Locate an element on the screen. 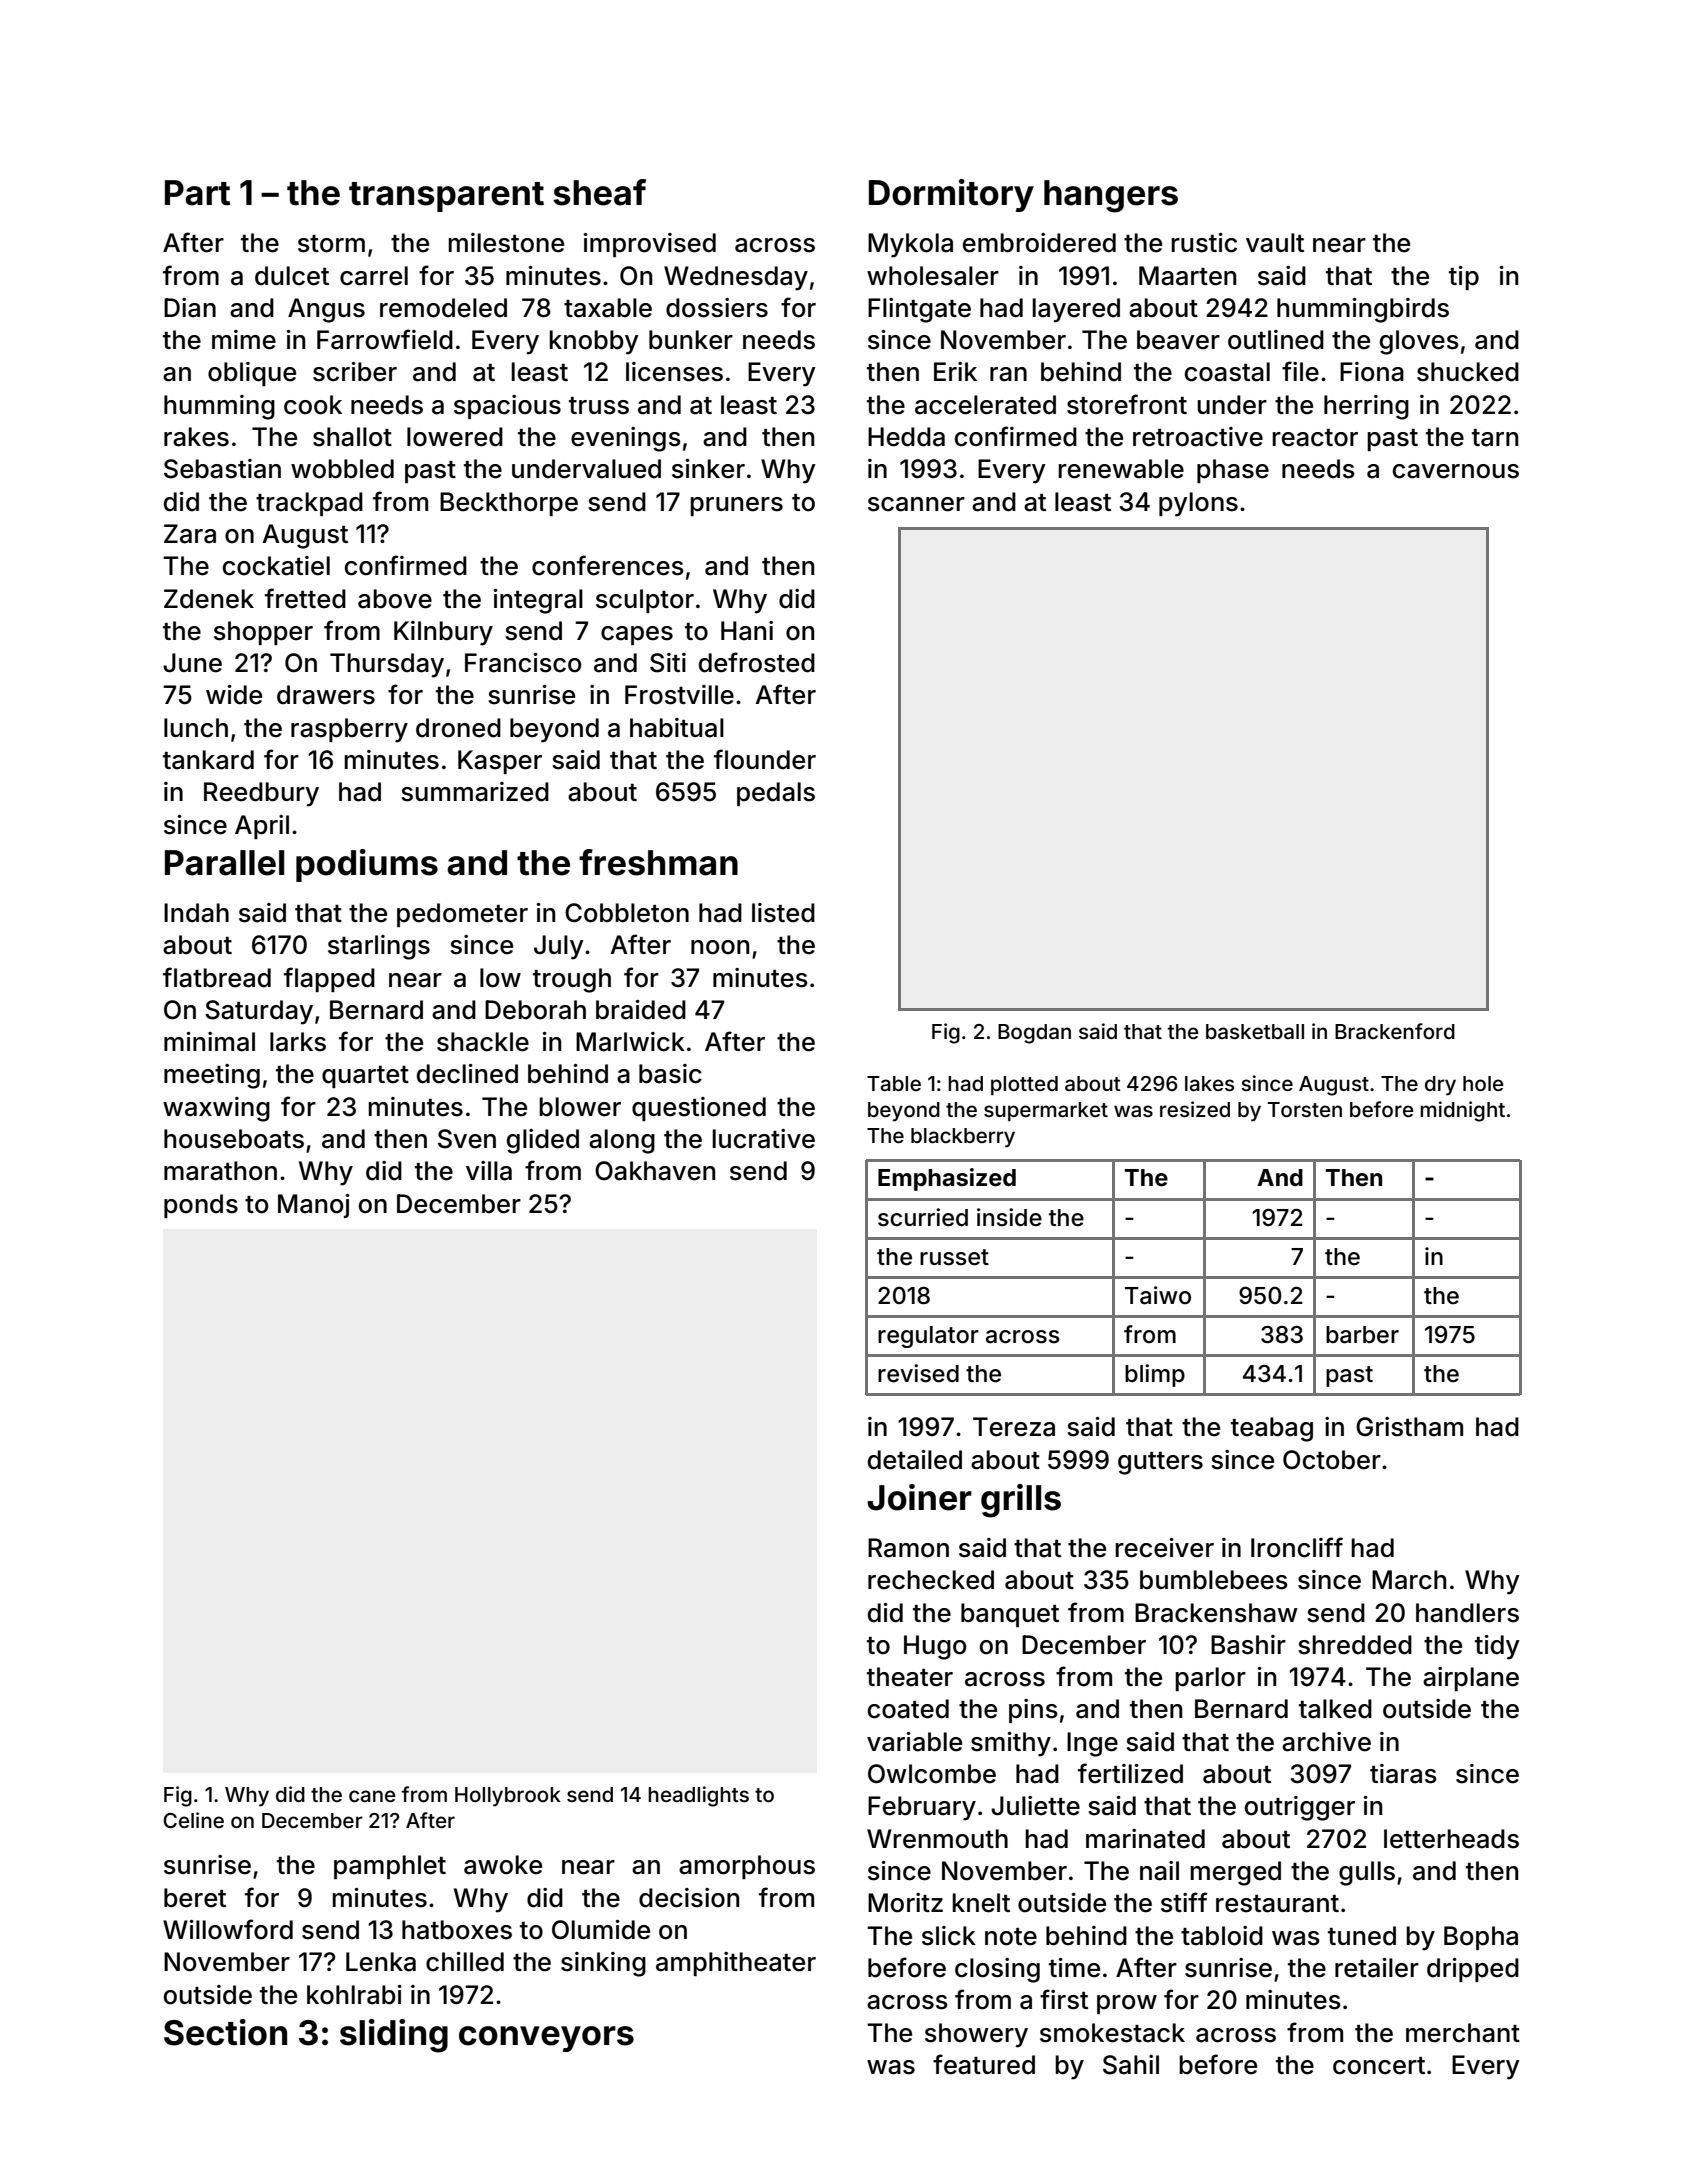  basketball is located at coordinates (1255, 1031).
